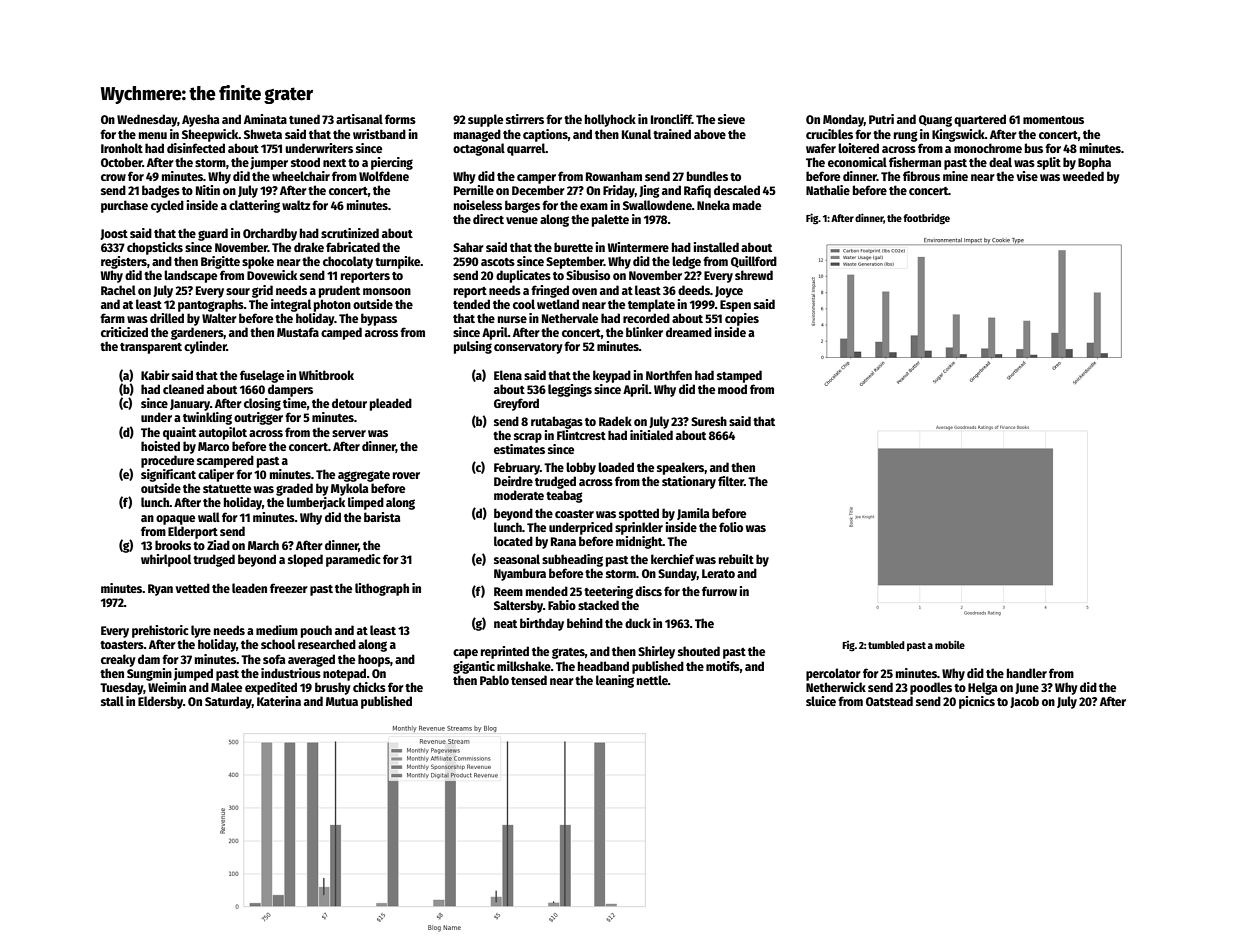 This screenshot has width=1233, height=952. Describe the element at coordinates (710, 134) in the screenshot. I see `above` at that location.
